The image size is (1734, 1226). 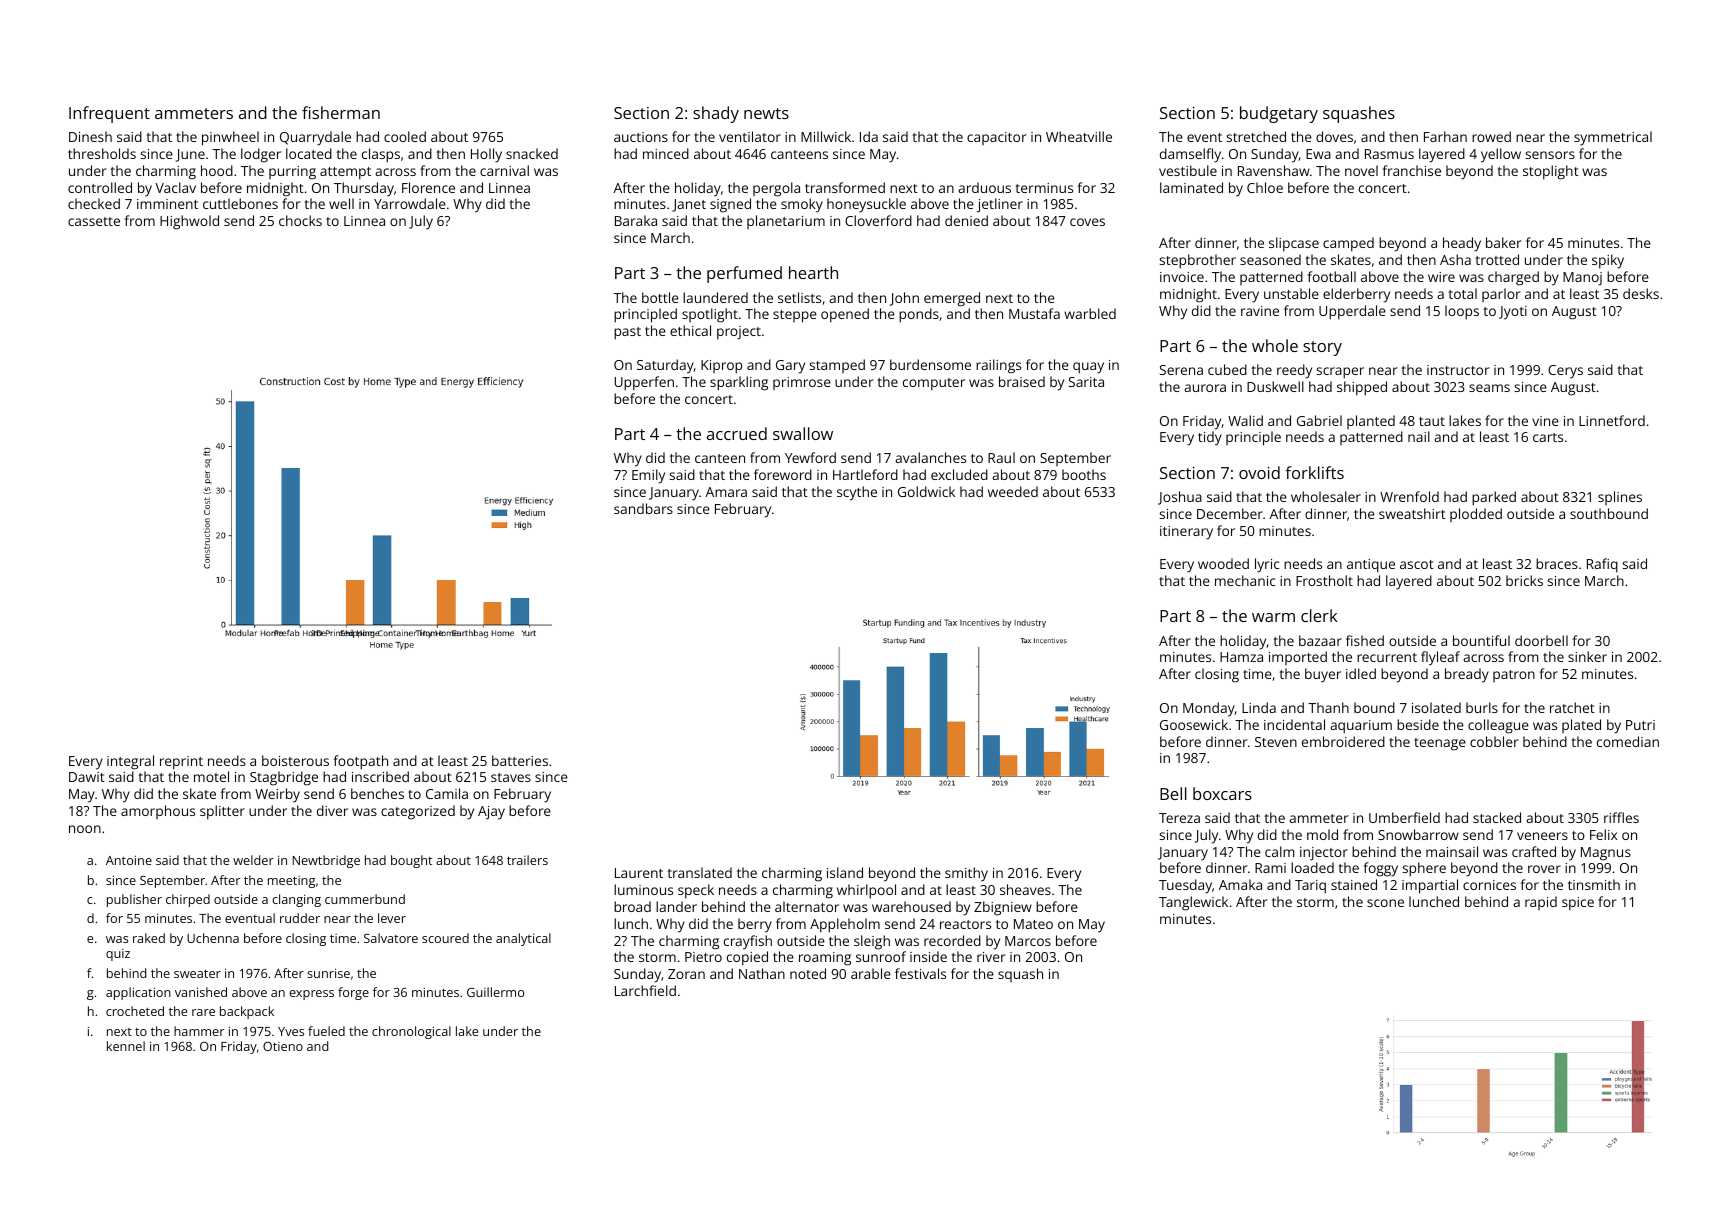 I want to click on fisherman, so click(x=341, y=112).
